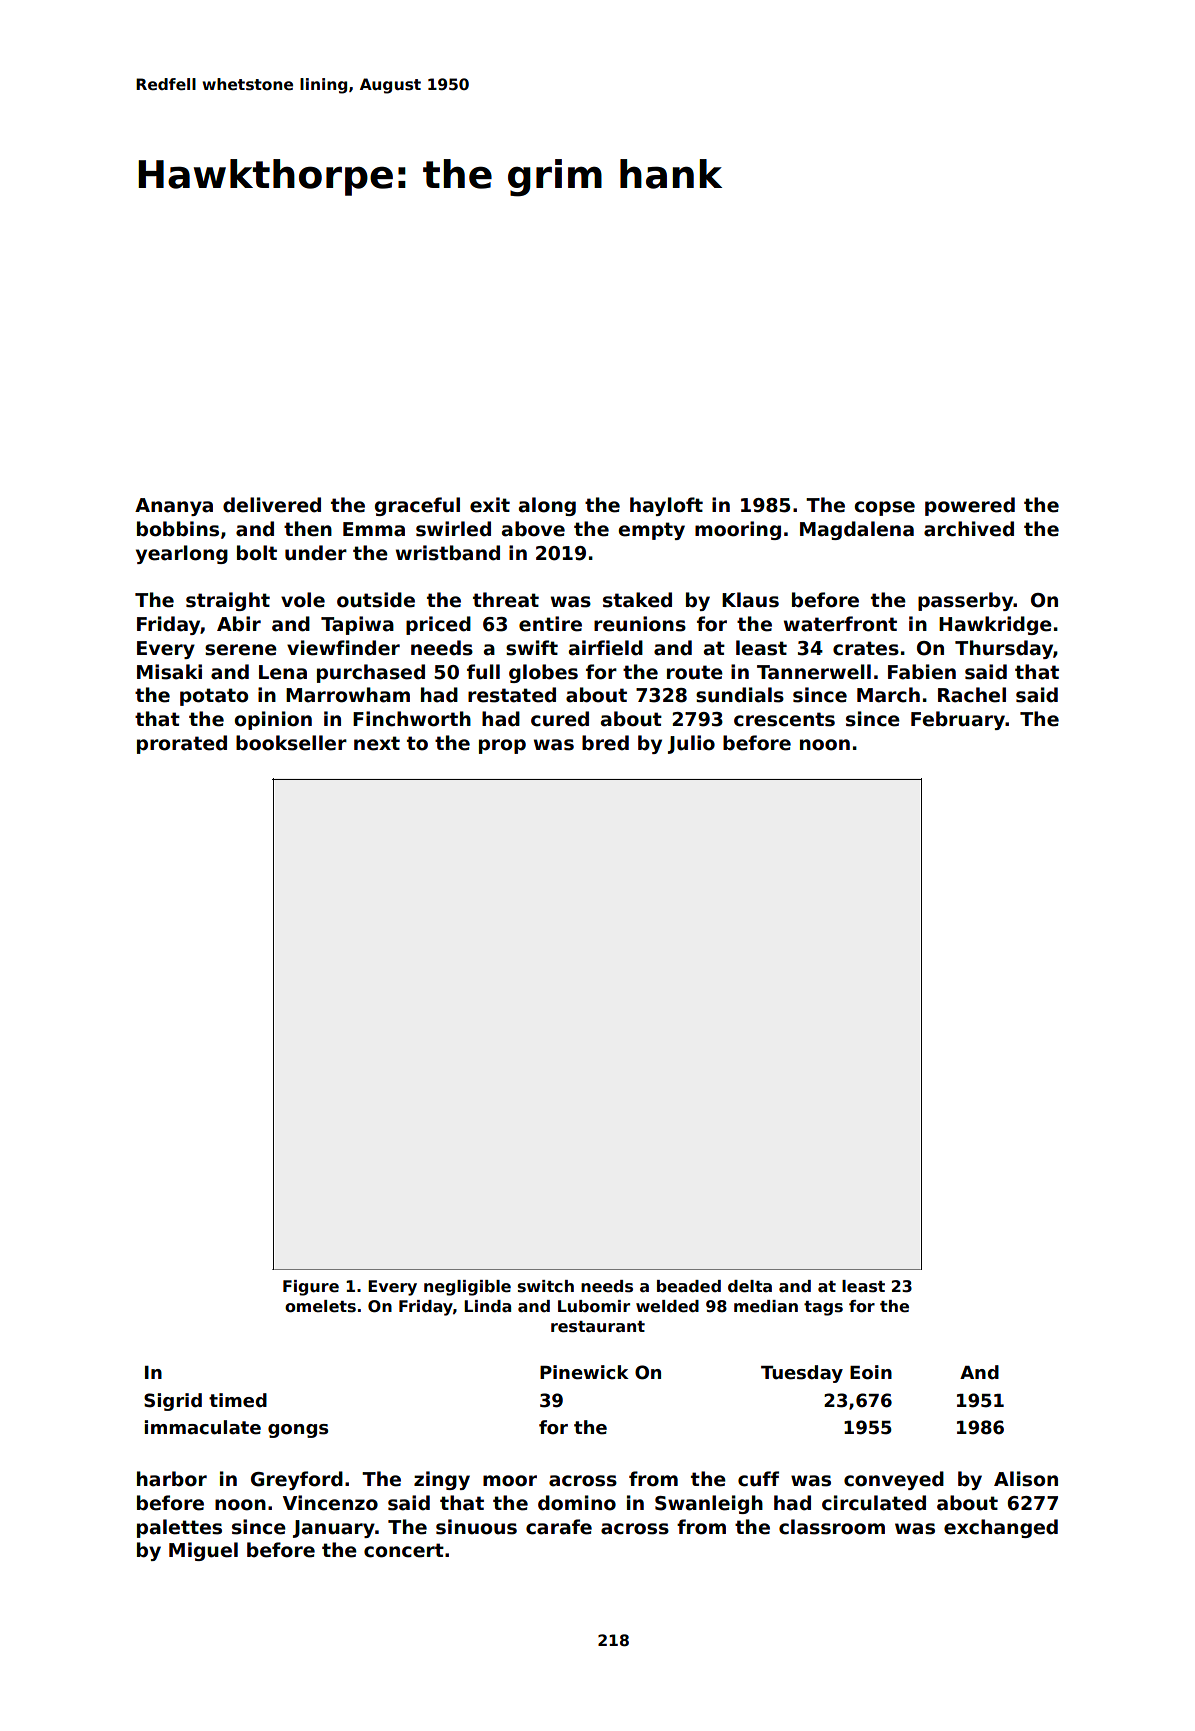 The width and height of the document is (1195, 1731). What do you see at coordinates (823, 1308) in the document?
I see `tags` at bounding box center [823, 1308].
